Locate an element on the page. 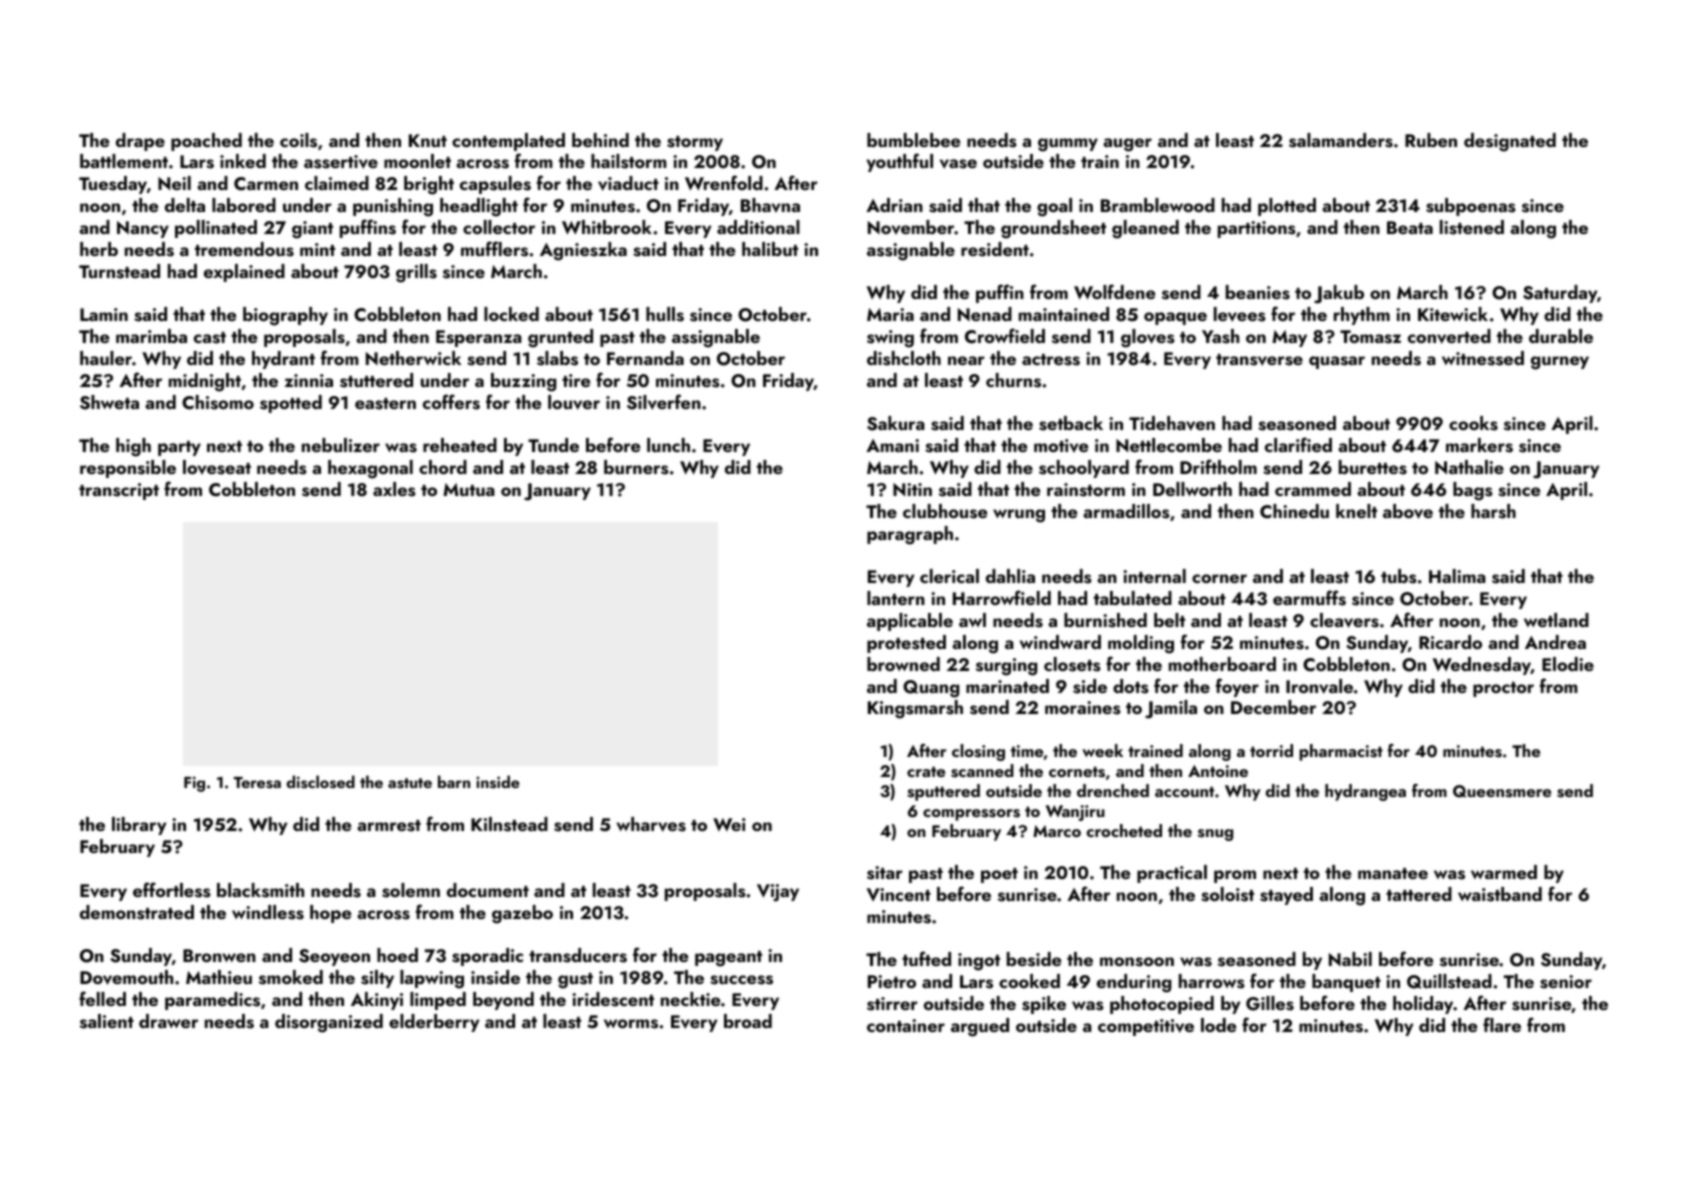 The image size is (1689, 1194). closing is located at coordinates (978, 752).
